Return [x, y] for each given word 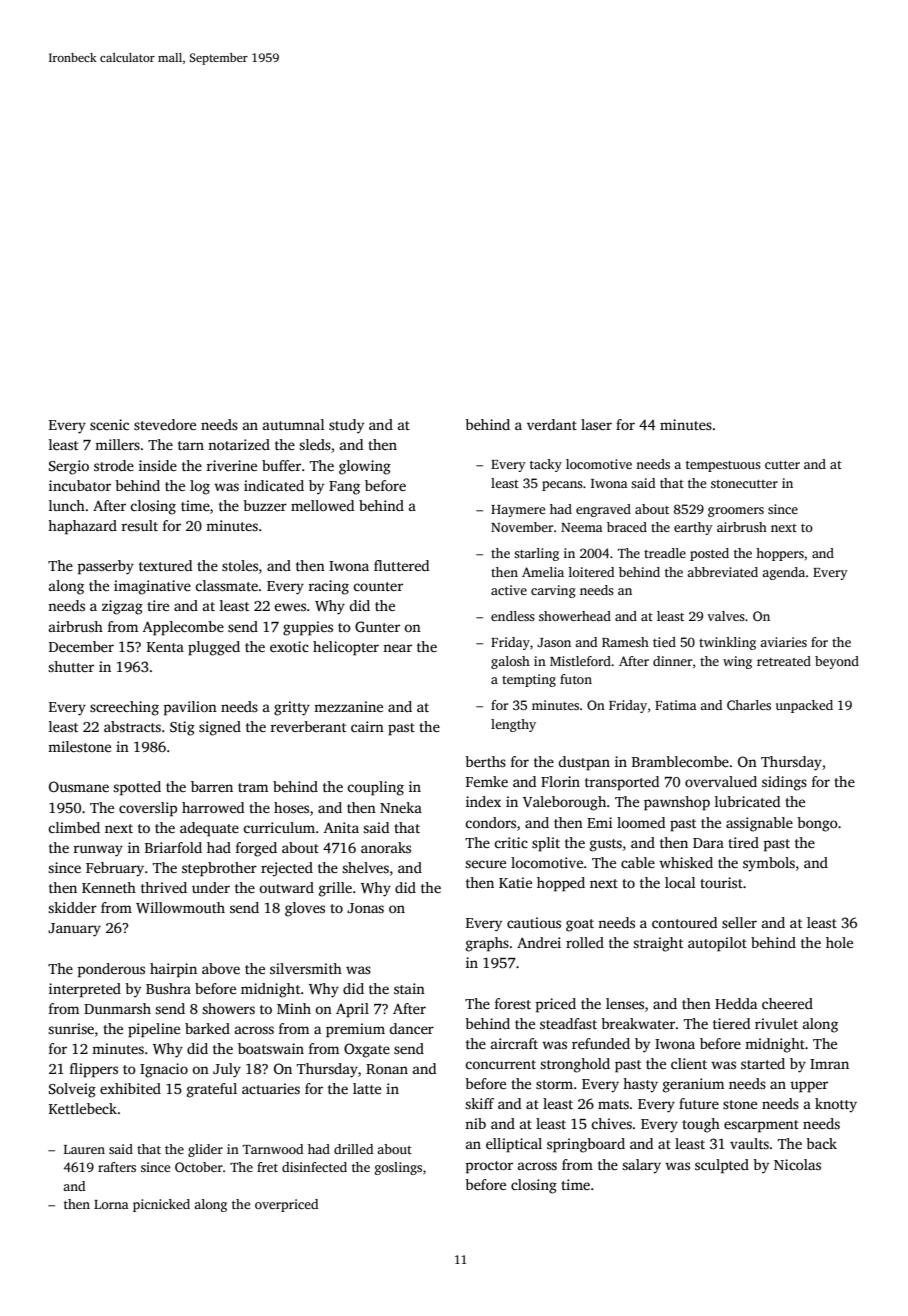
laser [596, 424]
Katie [515, 882]
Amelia [543, 572]
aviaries [783, 642]
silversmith [306, 968]
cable [638, 862]
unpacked [804, 706]
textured [165, 565]
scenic [109, 424]
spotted [137, 788]
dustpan [584, 763]
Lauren [84, 1149]
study [346, 426]
